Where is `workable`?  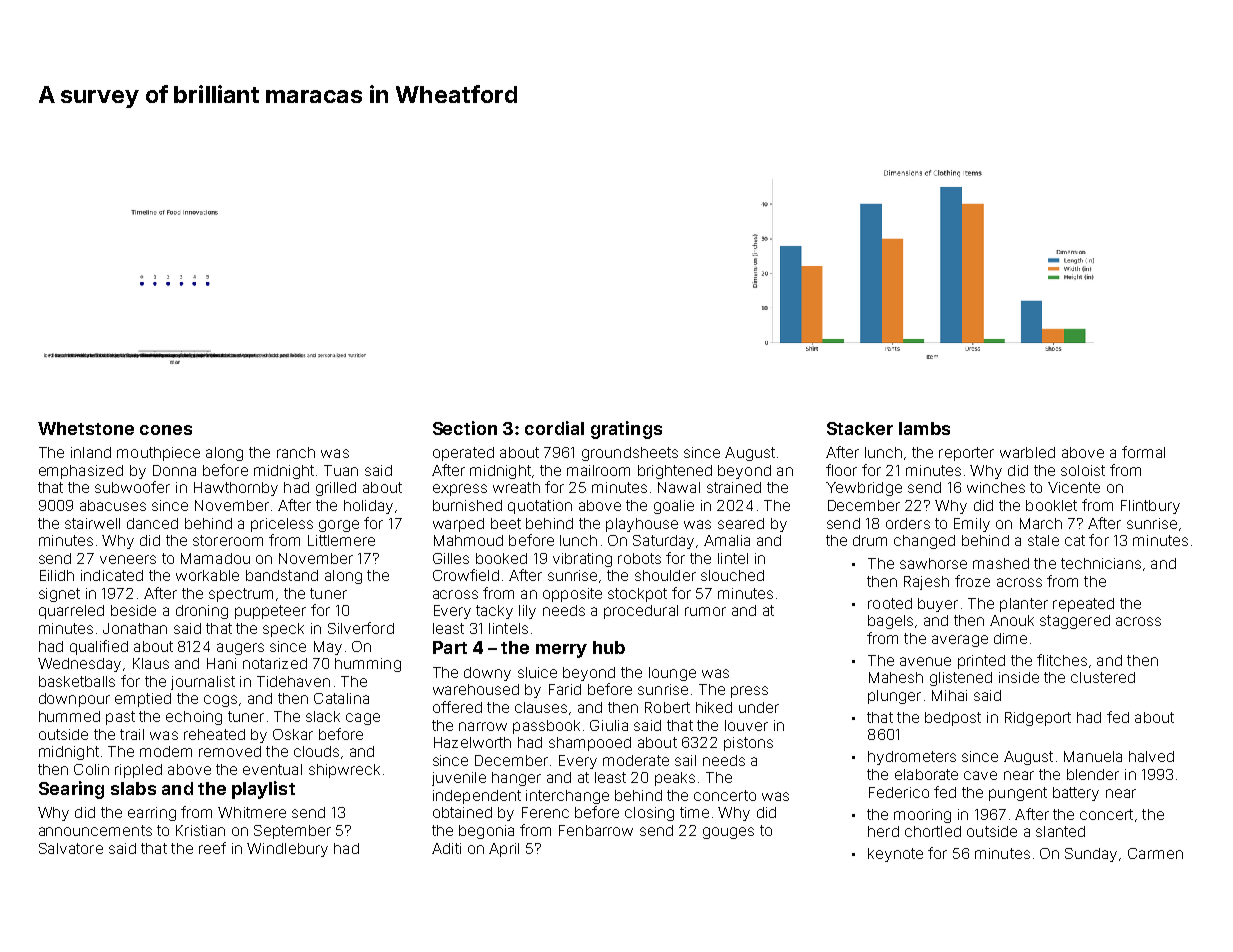 workable is located at coordinates (207, 575).
